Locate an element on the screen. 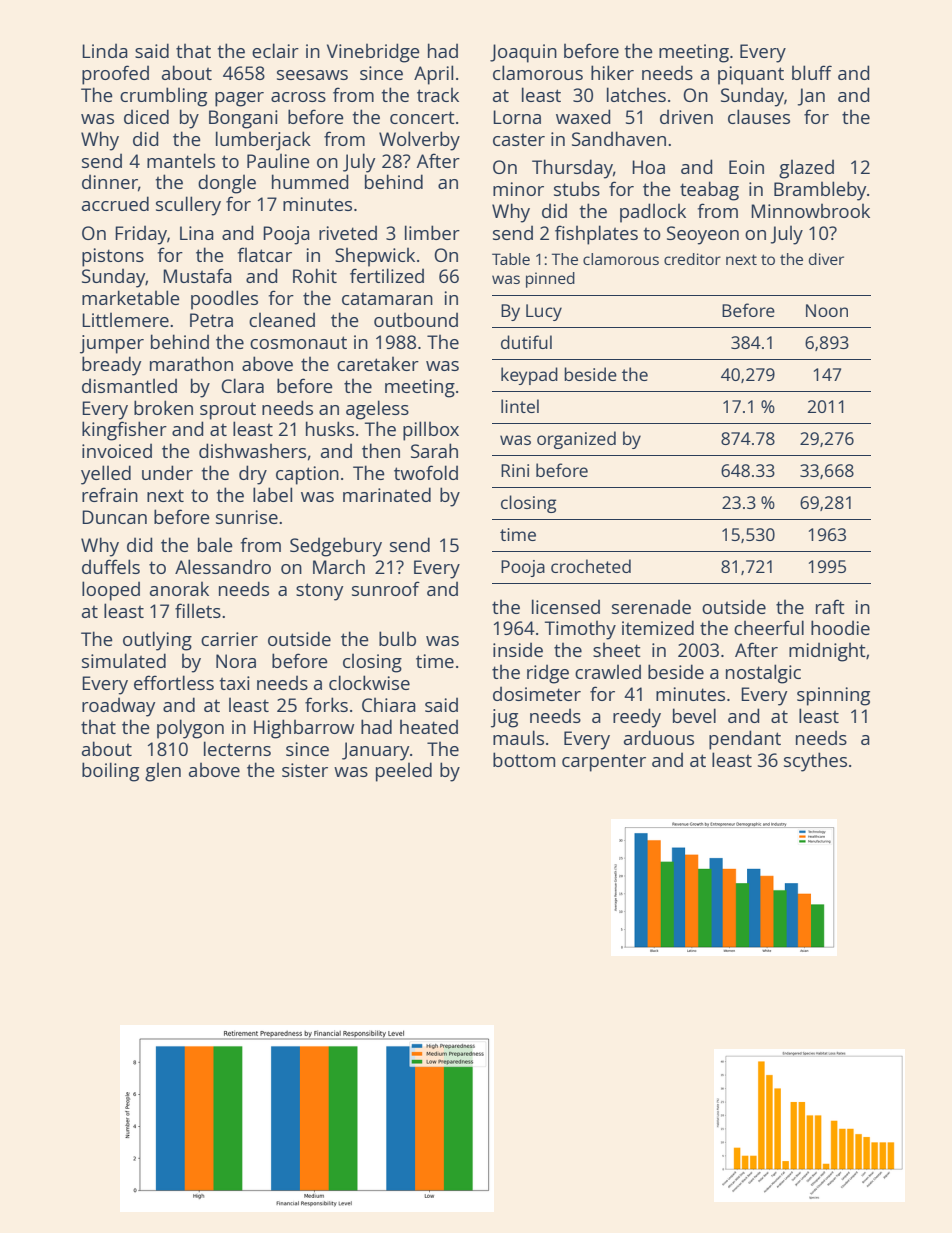 This screenshot has width=952, height=1233. raft is located at coordinates (830, 606).
